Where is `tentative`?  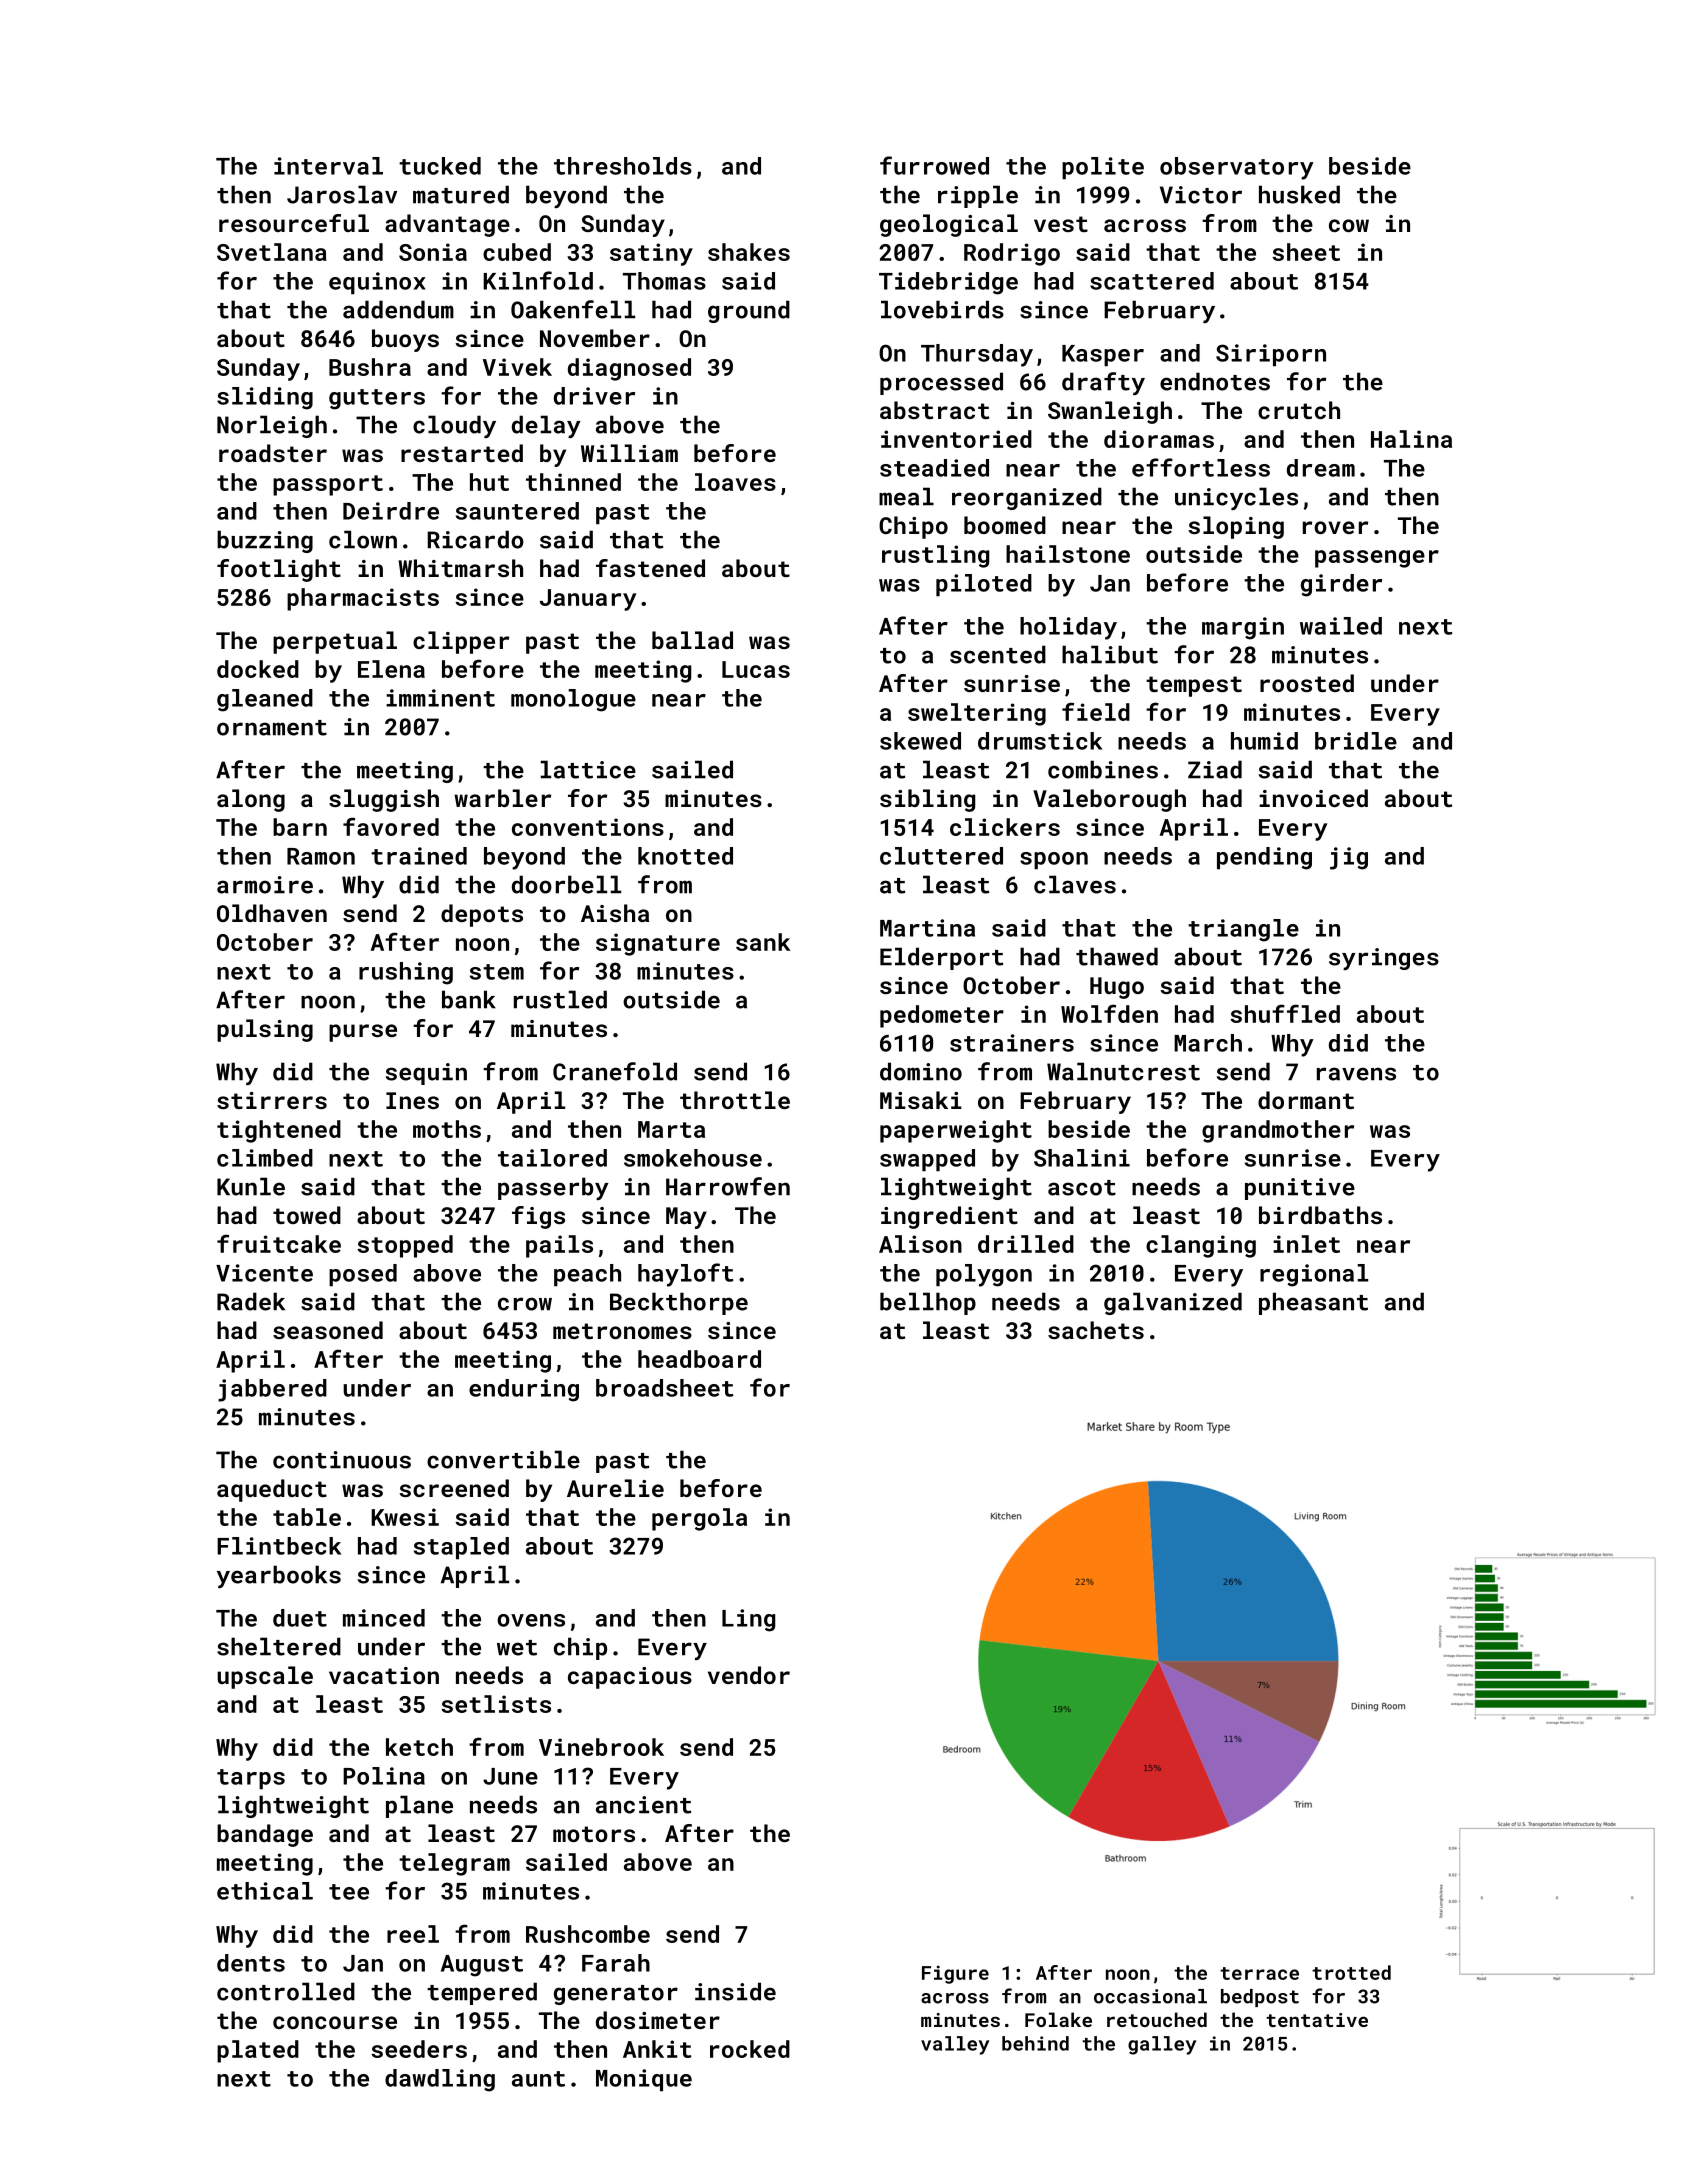 tentative is located at coordinates (1317, 2020).
